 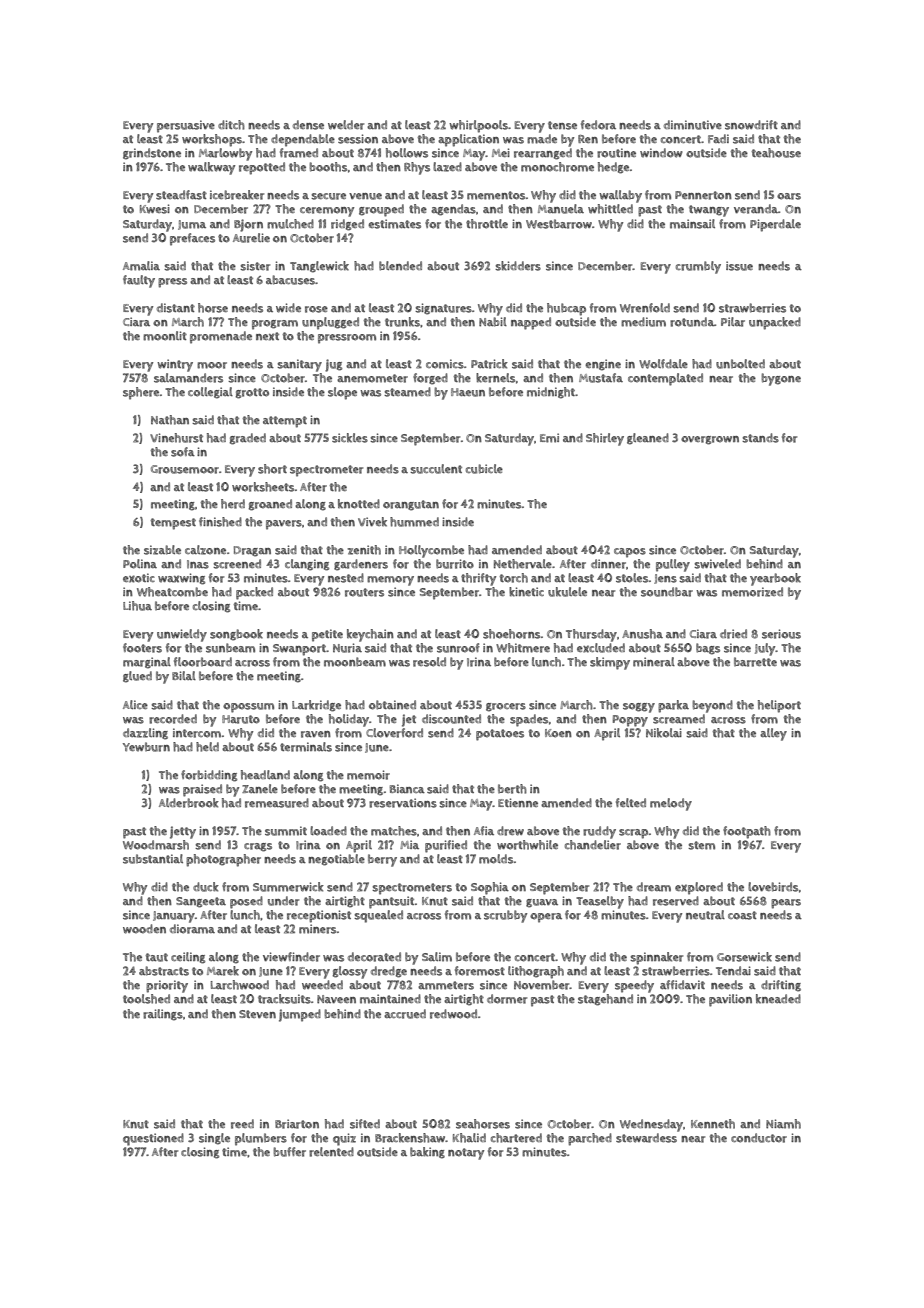 What do you see at coordinates (230, 648) in the page?
I see `sunbeam` at bounding box center [230, 648].
